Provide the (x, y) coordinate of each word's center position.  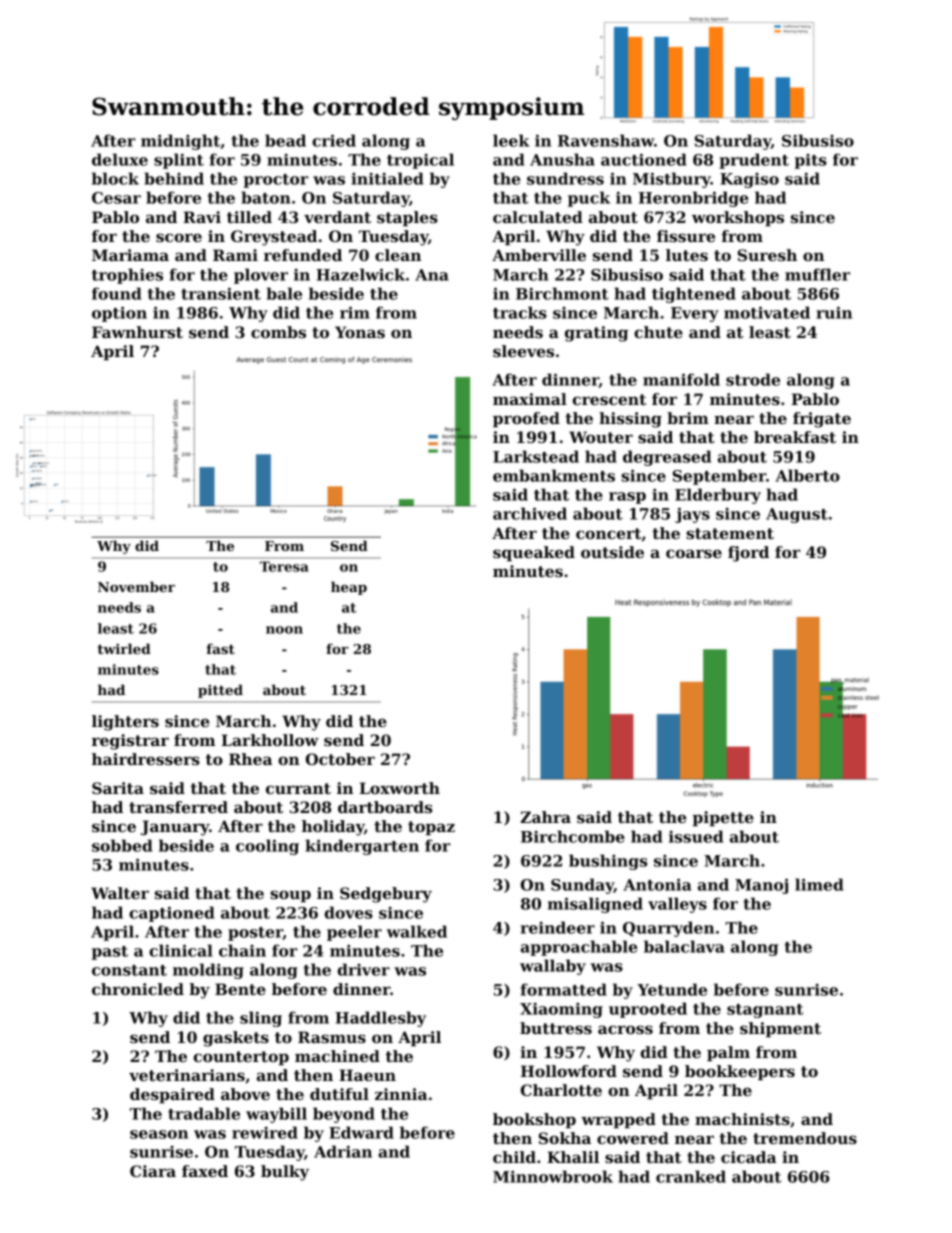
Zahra (545, 817)
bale (284, 293)
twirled (124, 648)
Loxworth (399, 788)
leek (511, 140)
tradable (204, 1113)
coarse (694, 553)
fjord (748, 554)
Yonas (360, 332)
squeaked (534, 553)
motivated (767, 312)
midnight (180, 142)
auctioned (644, 159)
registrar (130, 742)
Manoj (761, 886)
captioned (172, 914)
